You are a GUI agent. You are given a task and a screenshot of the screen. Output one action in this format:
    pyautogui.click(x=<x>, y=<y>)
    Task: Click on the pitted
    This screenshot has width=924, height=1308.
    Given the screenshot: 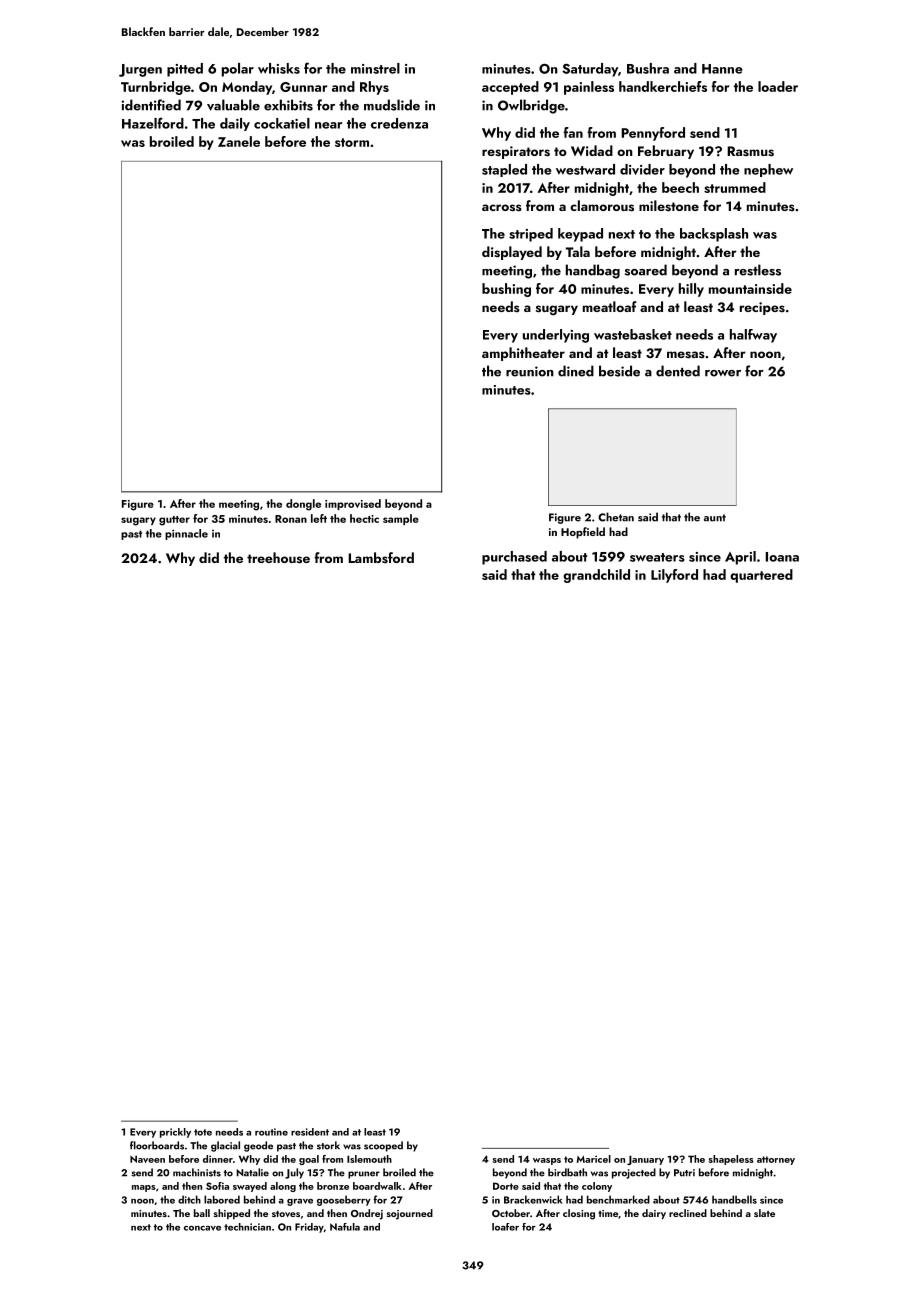 What is the action you would take?
    pyautogui.click(x=185, y=70)
